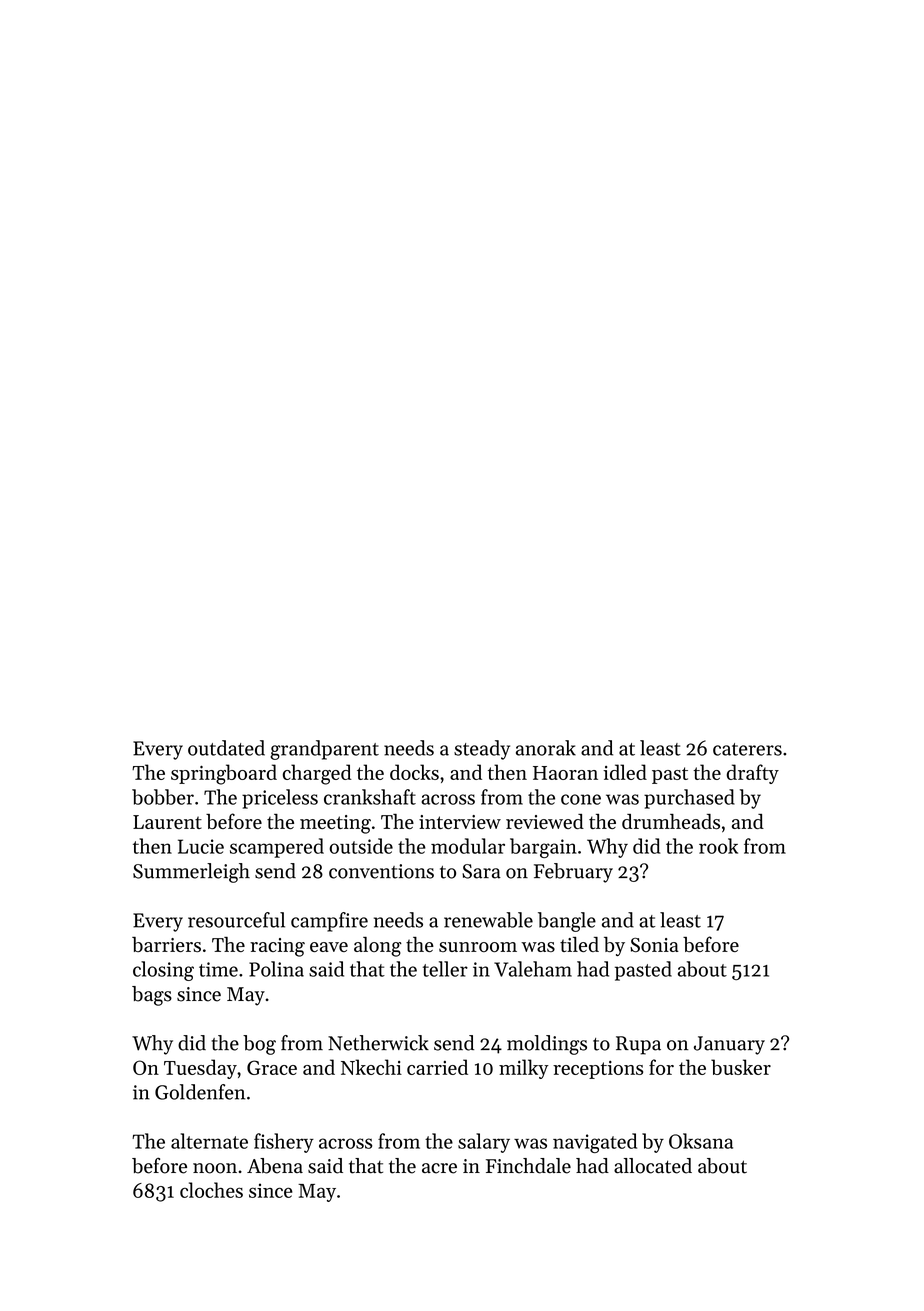  What do you see at coordinates (324, 750) in the screenshot?
I see `grandparent` at bounding box center [324, 750].
